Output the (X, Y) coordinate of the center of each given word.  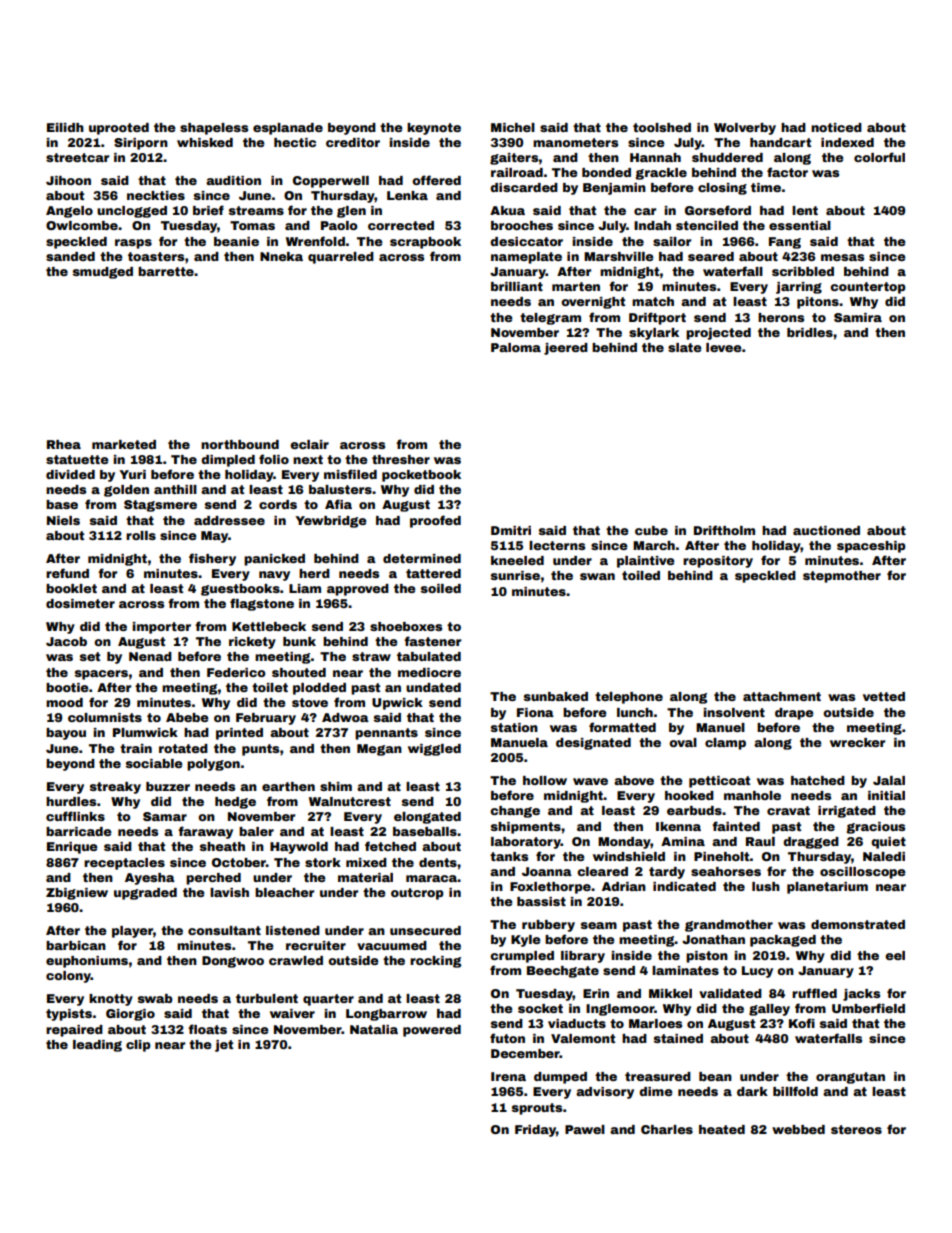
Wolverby (745, 129)
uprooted (119, 129)
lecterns (557, 545)
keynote (434, 129)
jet (224, 1046)
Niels (63, 520)
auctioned (826, 530)
